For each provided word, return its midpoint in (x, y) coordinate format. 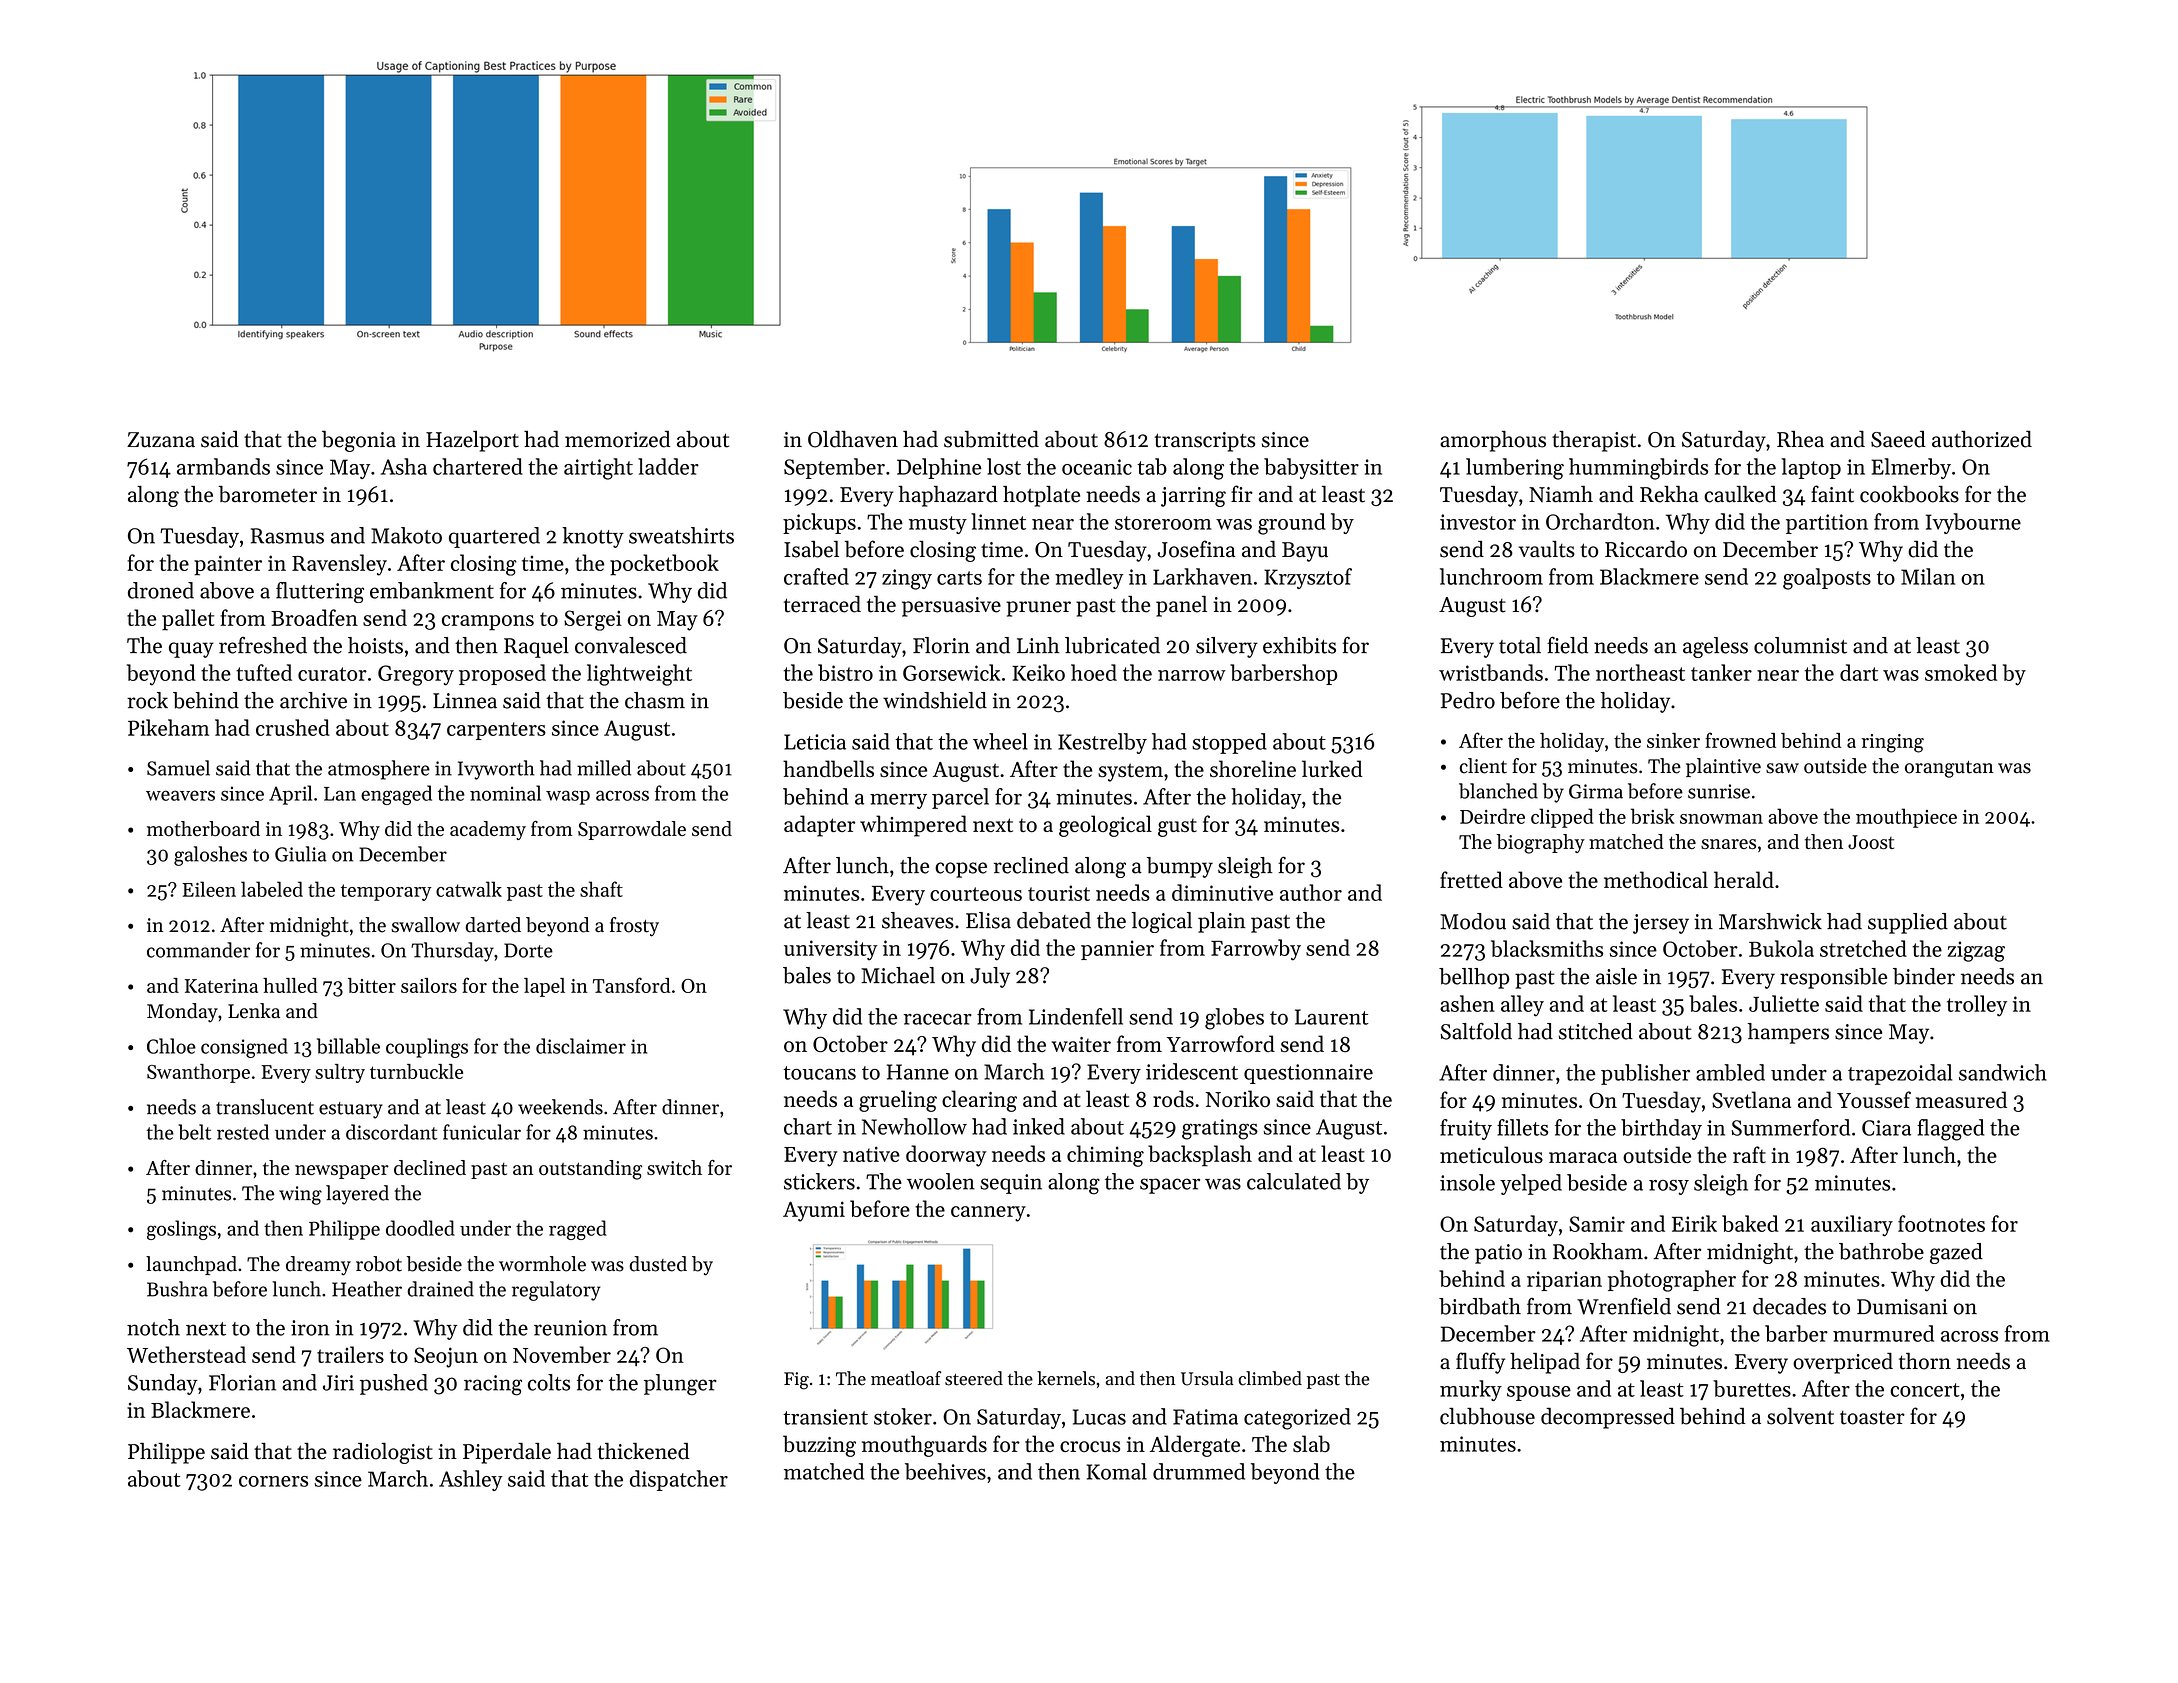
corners (273, 1481)
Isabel (811, 549)
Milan (1928, 576)
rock (147, 700)
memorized (617, 439)
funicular (482, 1132)
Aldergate (1195, 1446)
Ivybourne (1973, 523)
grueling (898, 1101)
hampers (1788, 1033)
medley (1089, 578)
